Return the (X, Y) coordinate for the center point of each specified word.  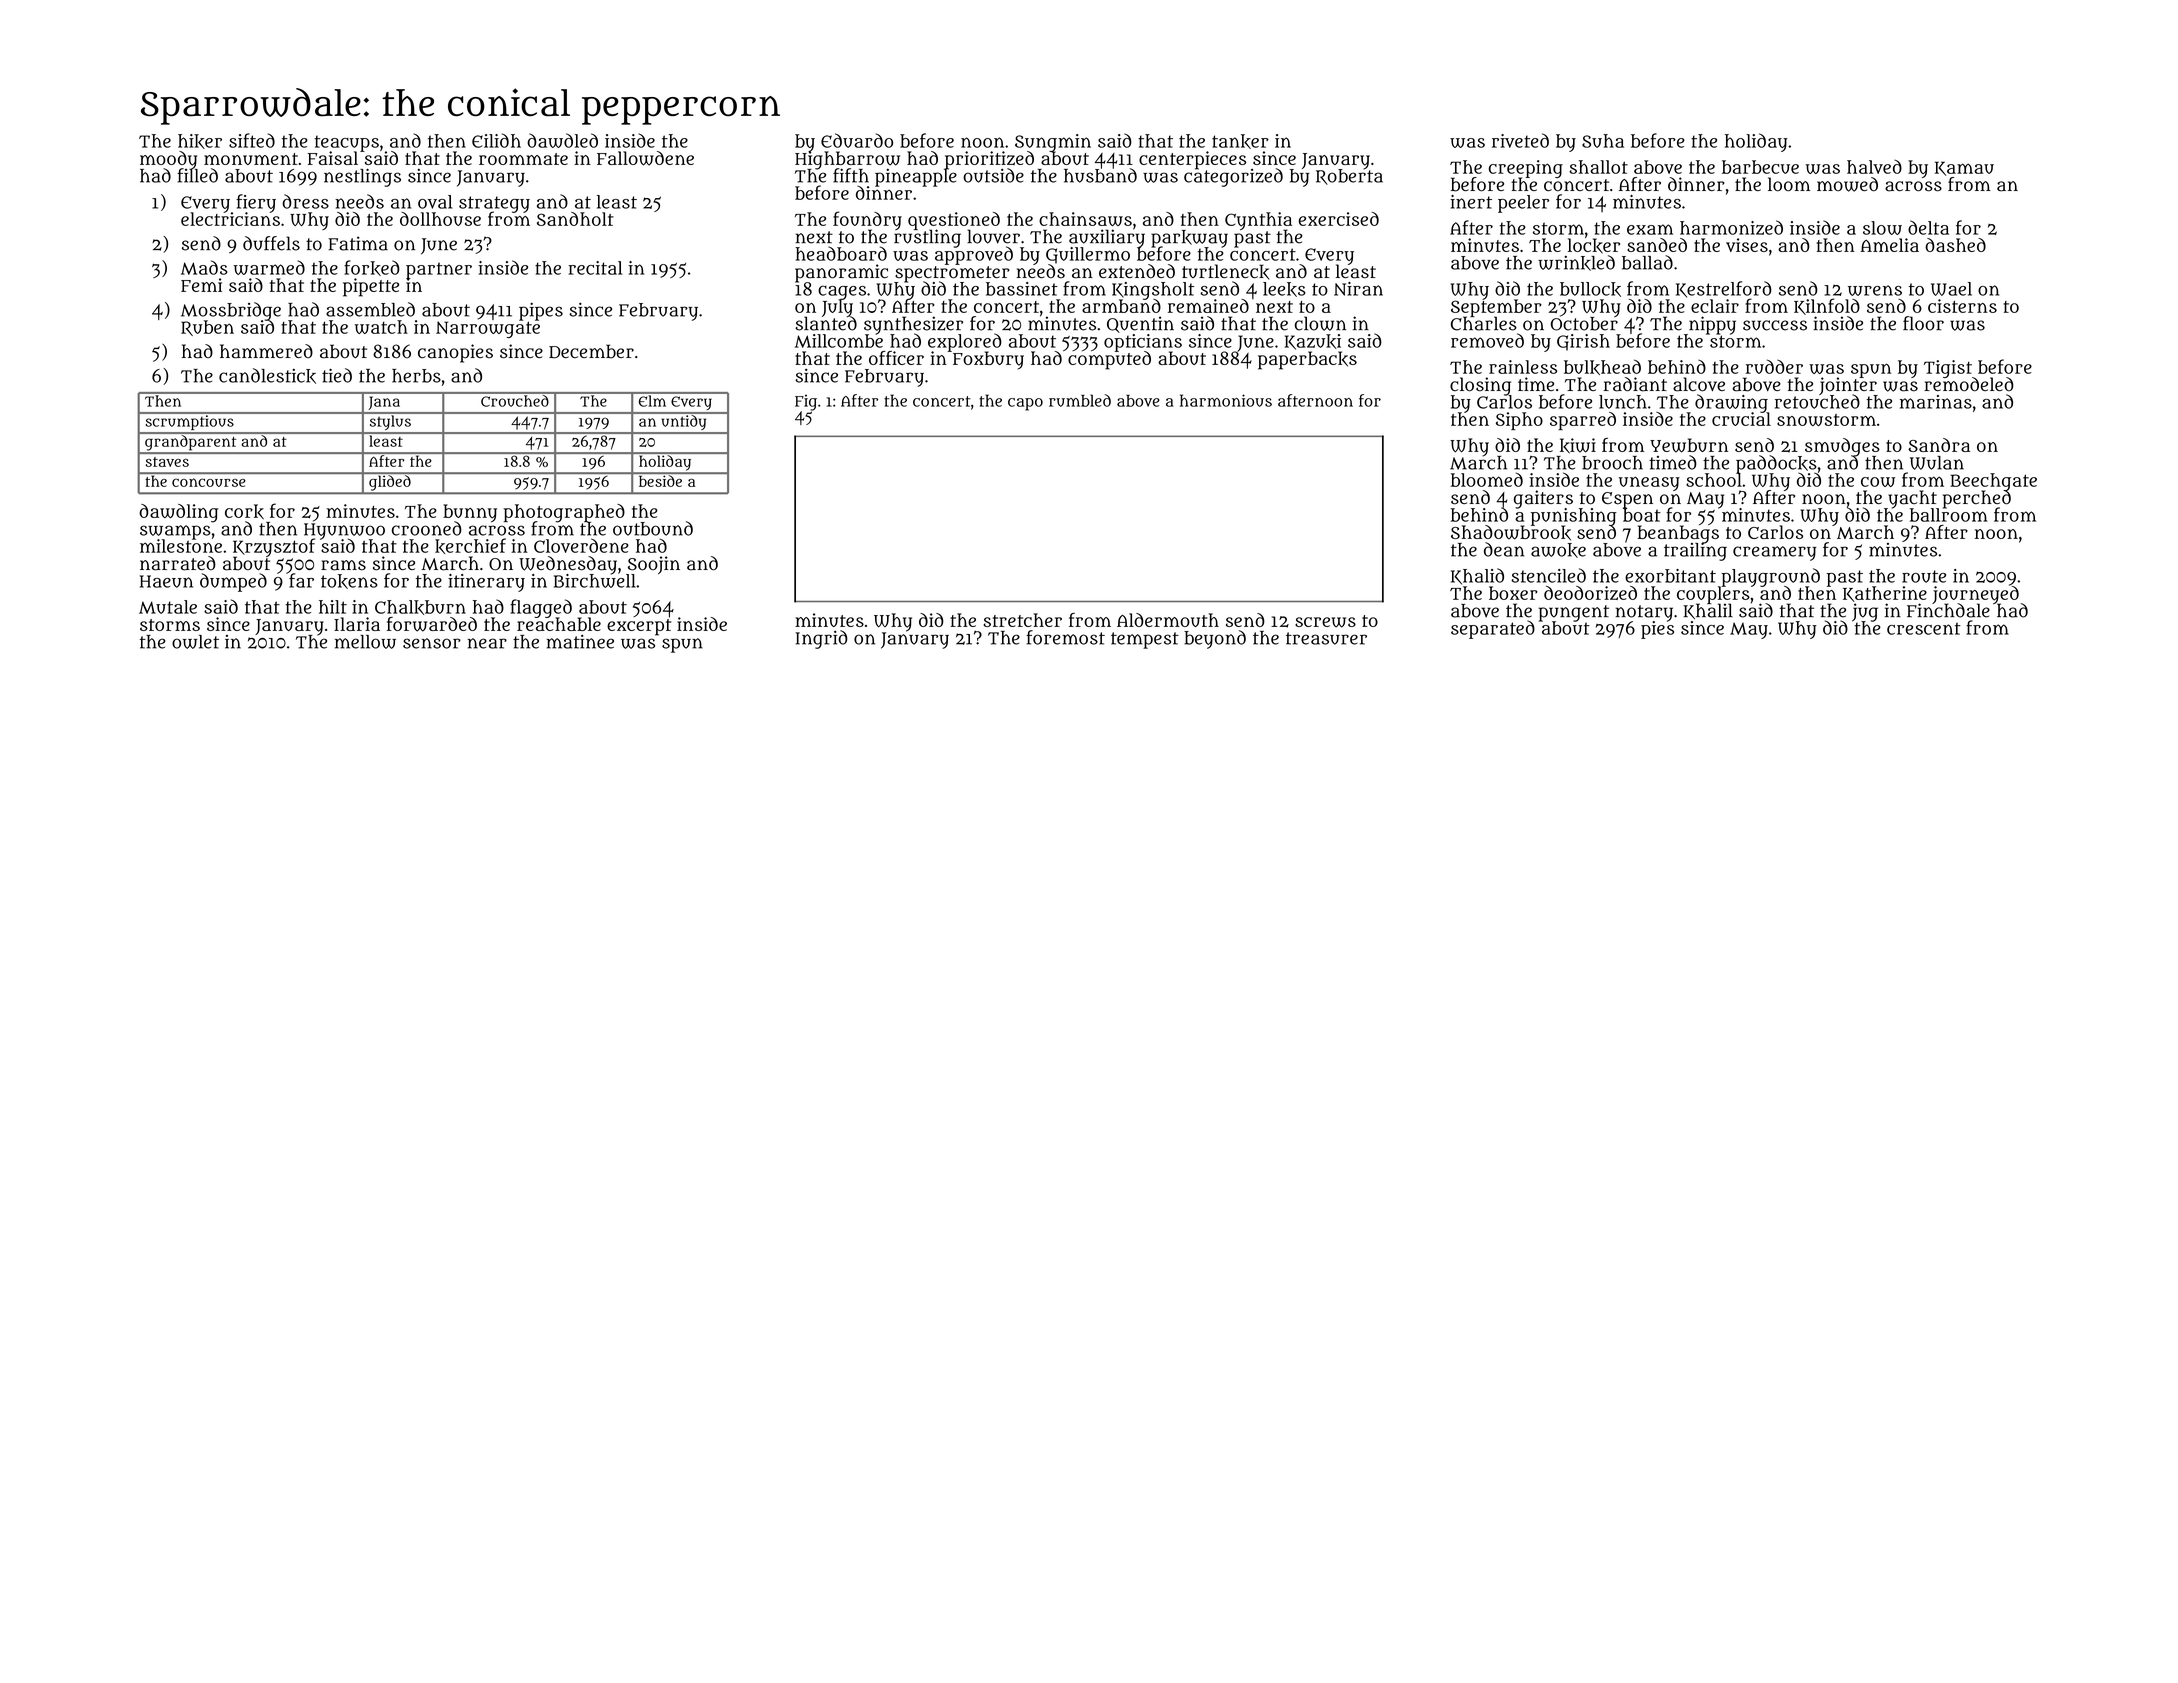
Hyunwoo (344, 531)
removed (1487, 340)
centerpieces (1192, 160)
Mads (204, 267)
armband (1121, 306)
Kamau (1964, 168)
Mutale (168, 607)
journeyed (1976, 595)
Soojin (654, 565)
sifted (252, 140)
